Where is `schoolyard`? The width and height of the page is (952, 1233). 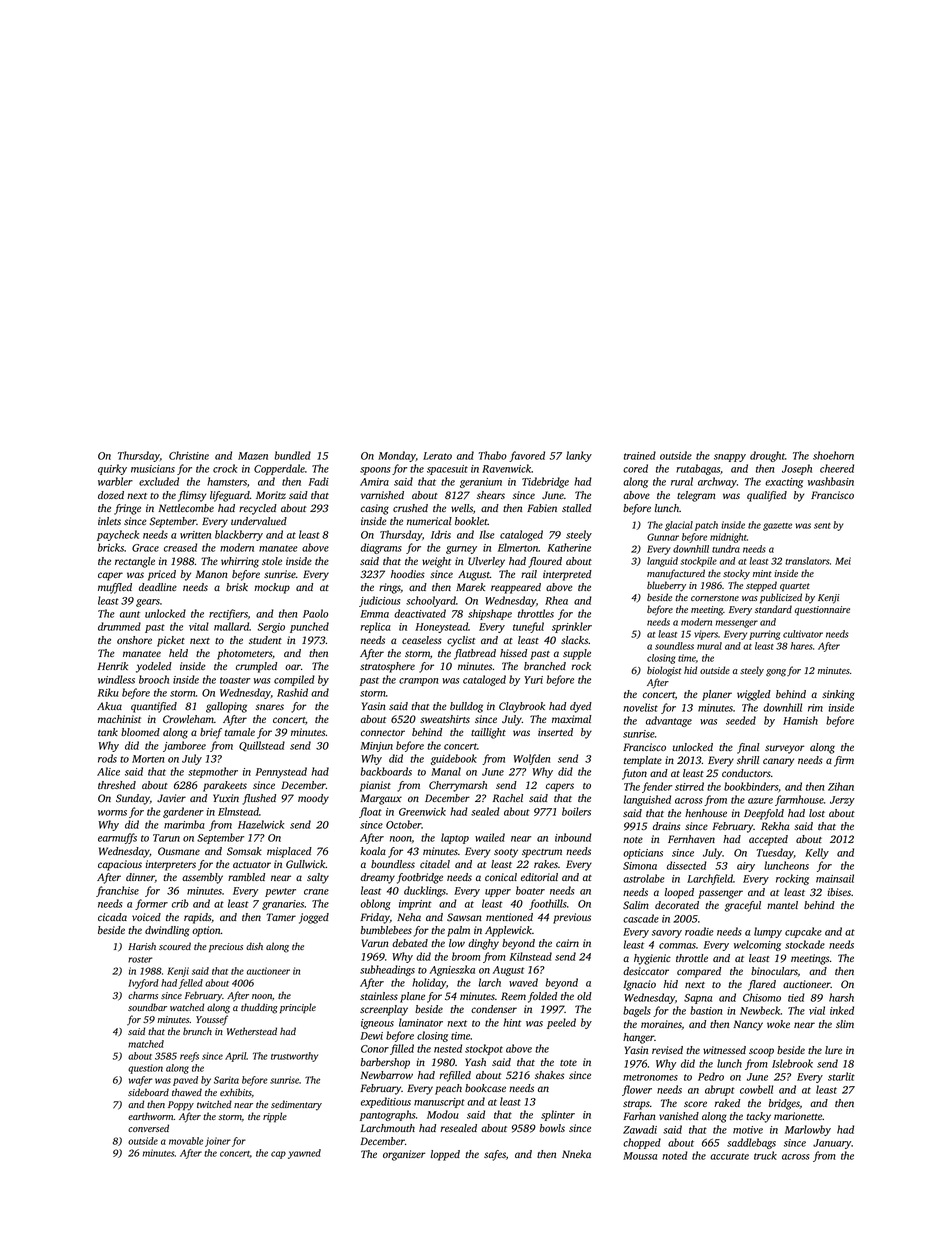 schoolyard is located at coordinates (431, 601).
